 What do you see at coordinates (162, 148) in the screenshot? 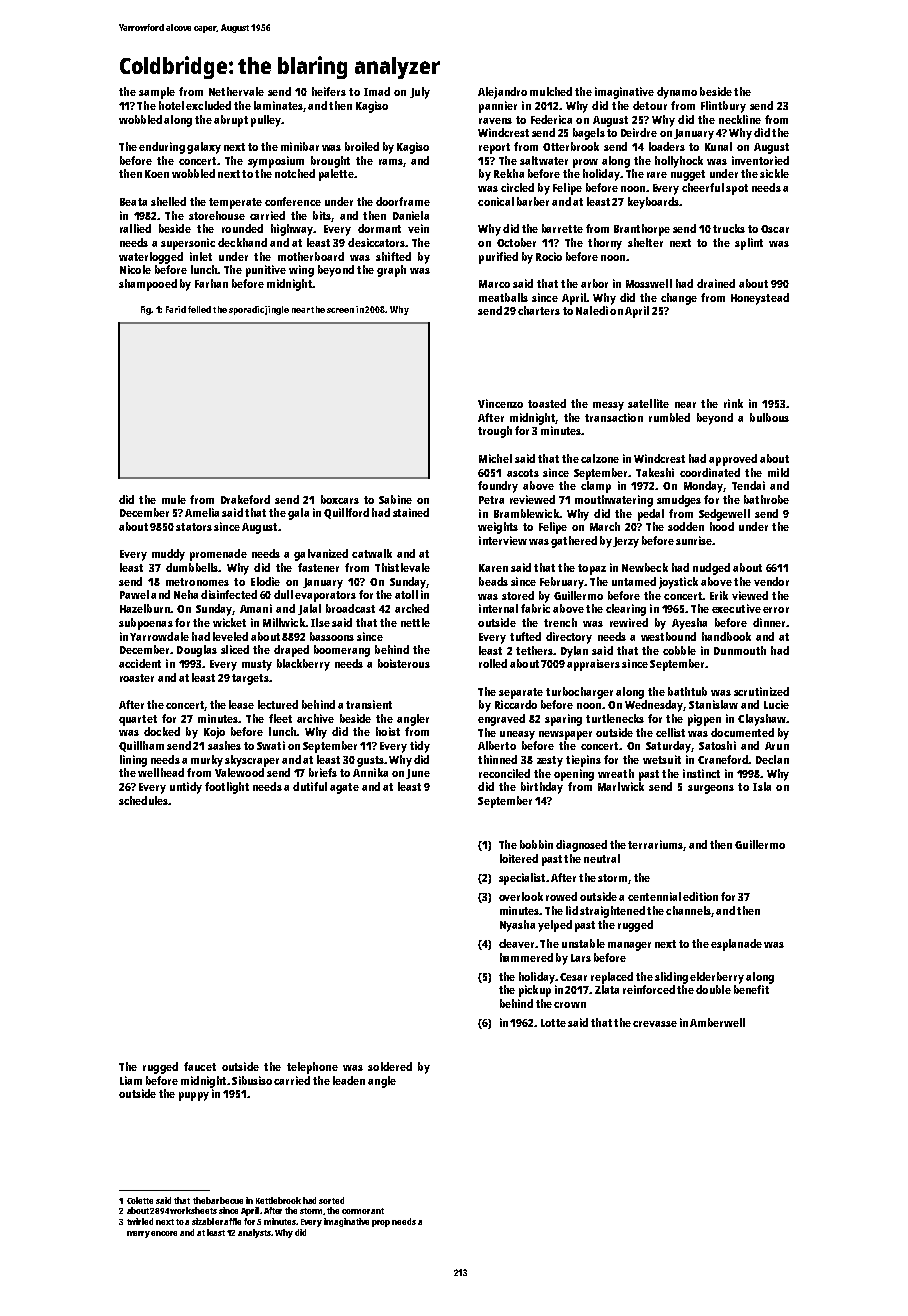
I see `enduring` at bounding box center [162, 148].
